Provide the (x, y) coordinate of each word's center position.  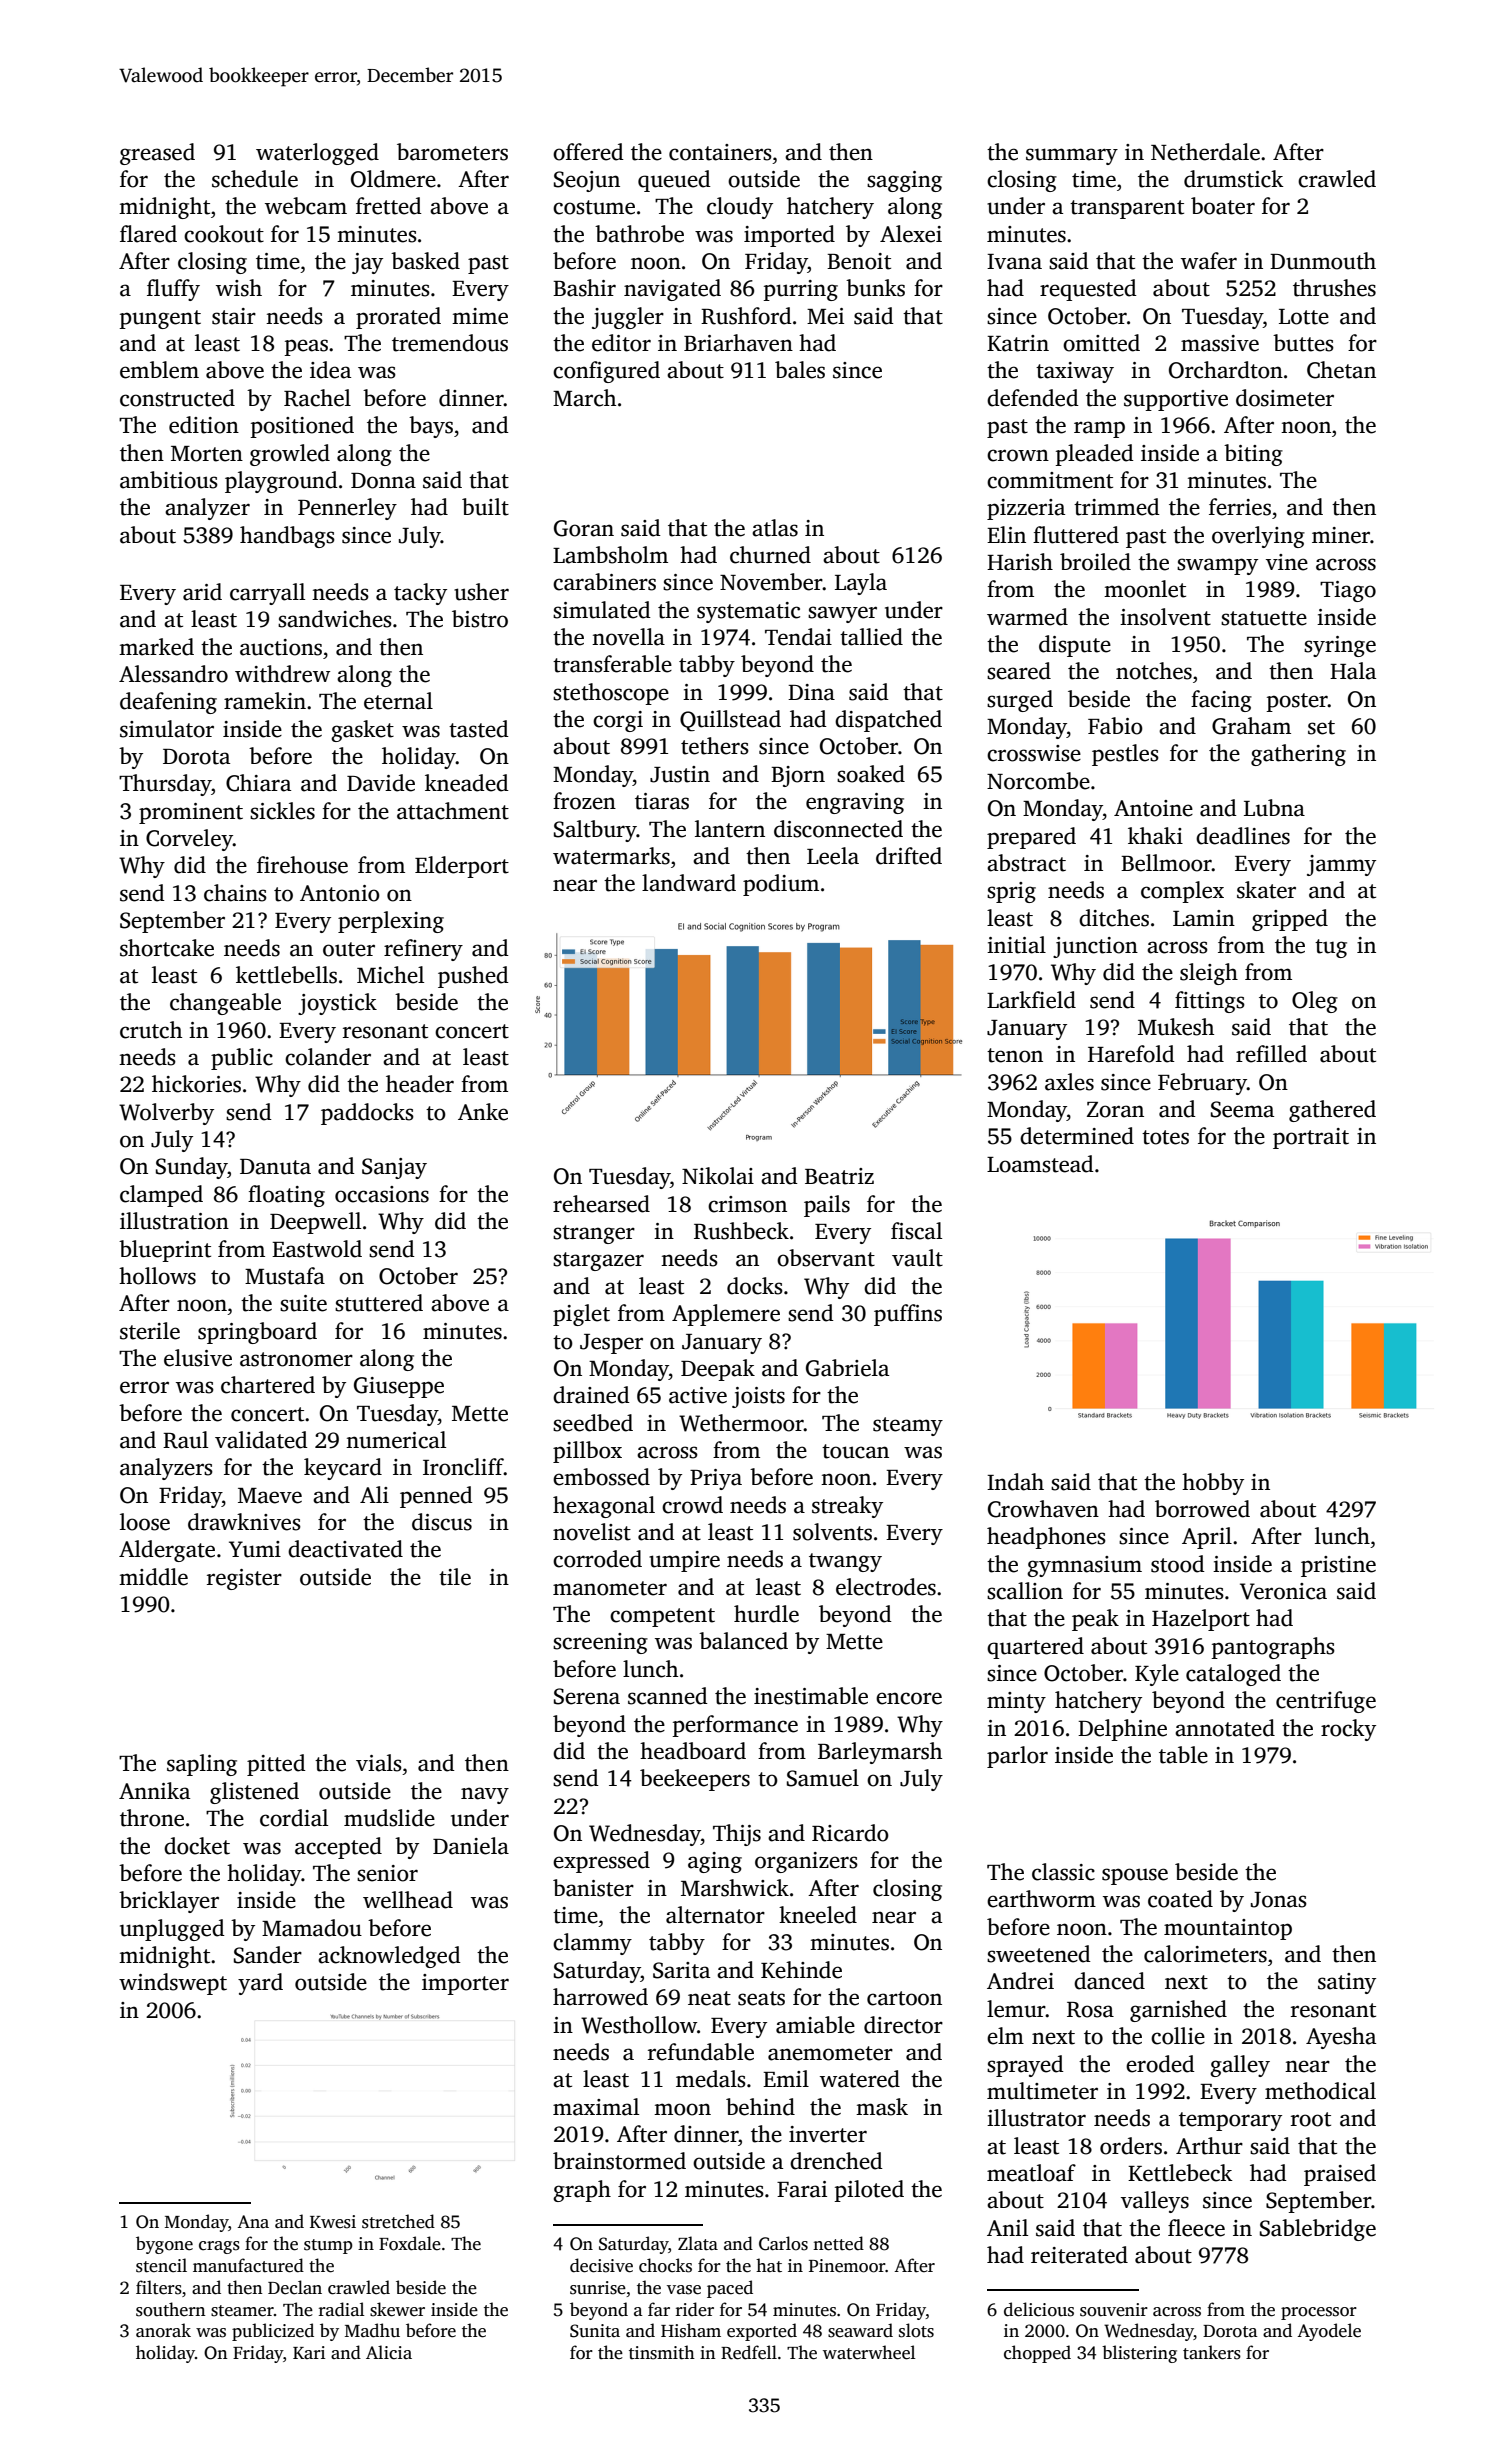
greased (157, 154)
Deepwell (315, 1223)
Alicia (389, 2352)
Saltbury (595, 831)
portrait (1311, 1138)
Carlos (783, 2243)
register (244, 1579)
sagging (904, 181)
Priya (716, 1479)
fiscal (916, 1231)
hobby (1213, 1484)
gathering (1298, 755)
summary (1072, 156)
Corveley (189, 840)
